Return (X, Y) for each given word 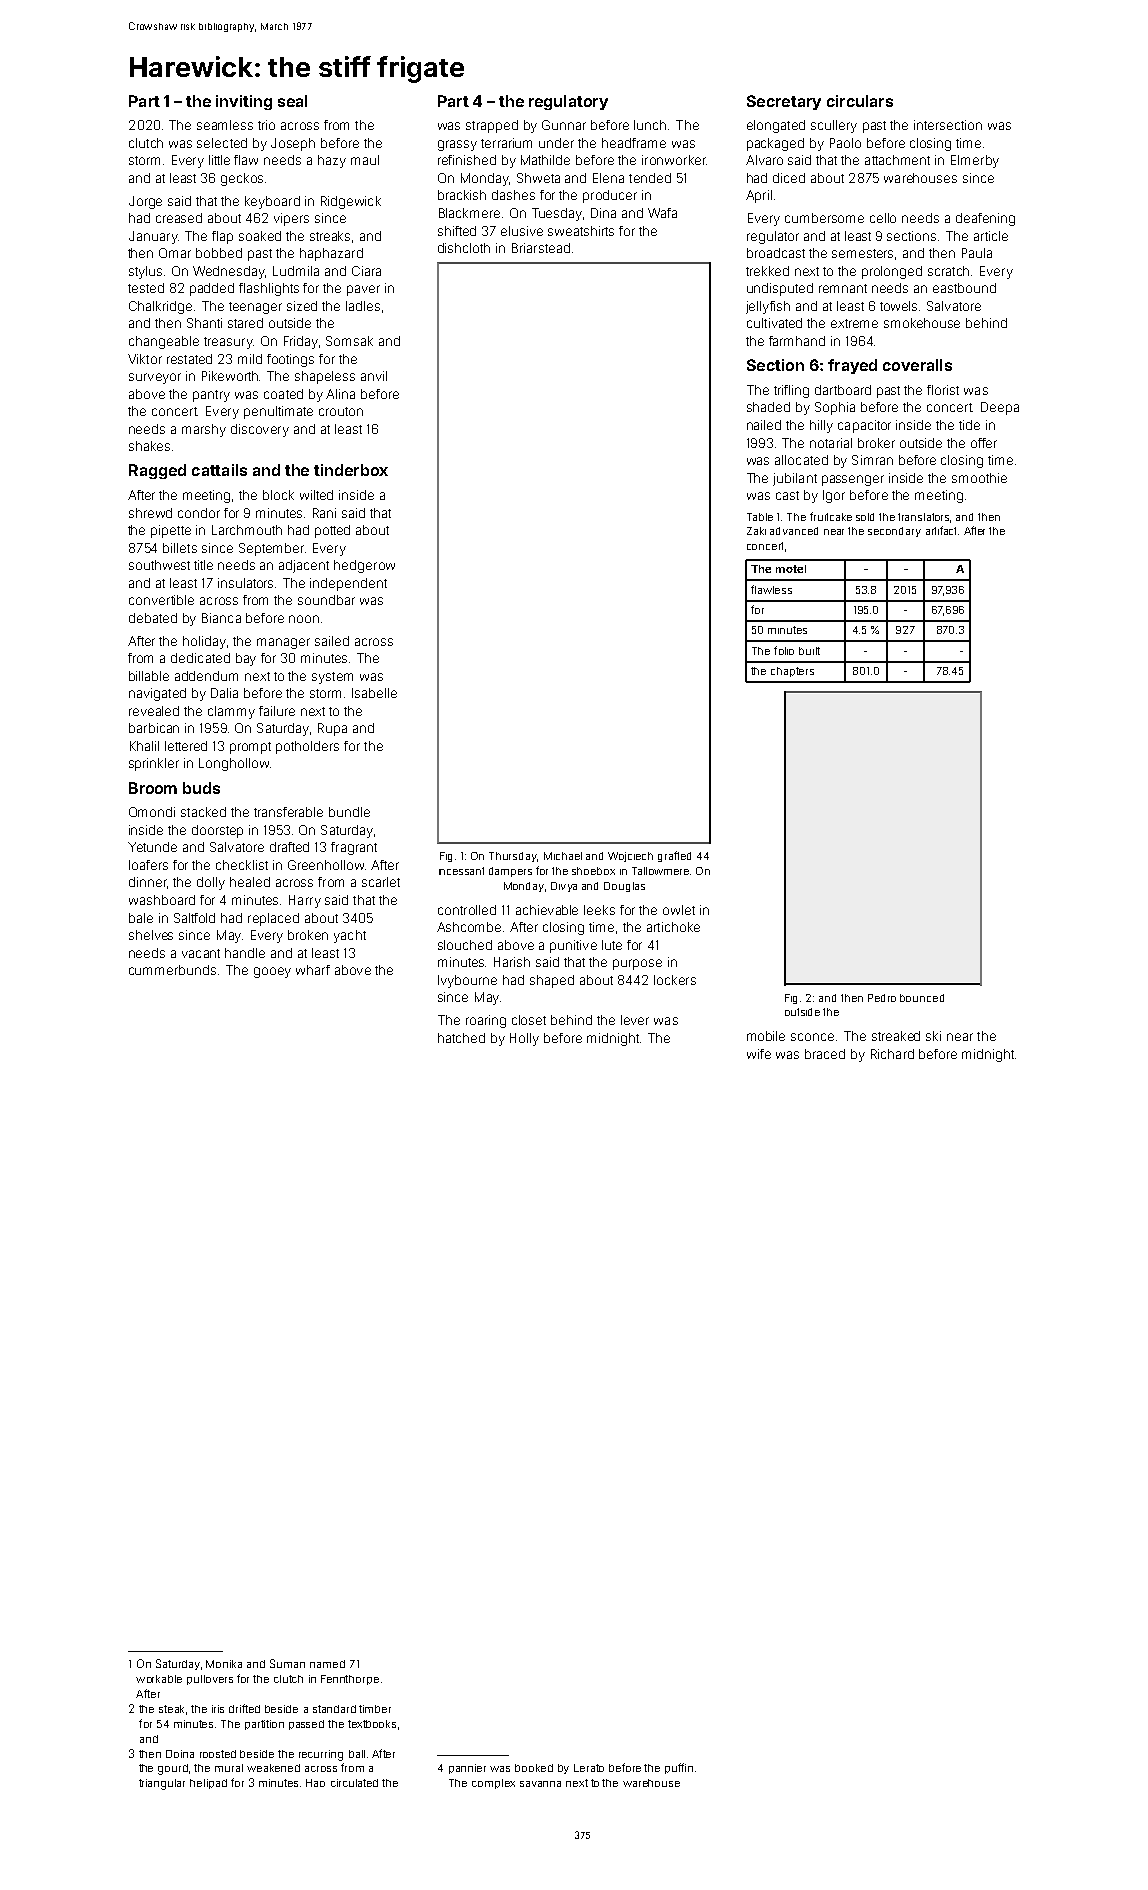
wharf (313, 970)
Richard (892, 1054)
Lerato (589, 1768)
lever (635, 1020)
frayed (852, 366)
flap (222, 237)
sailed (332, 641)
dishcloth (464, 248)
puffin (679, 1768)
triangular (162, 1784)
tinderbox (351, 470)
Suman (287, 1663)
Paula (977, 253)
